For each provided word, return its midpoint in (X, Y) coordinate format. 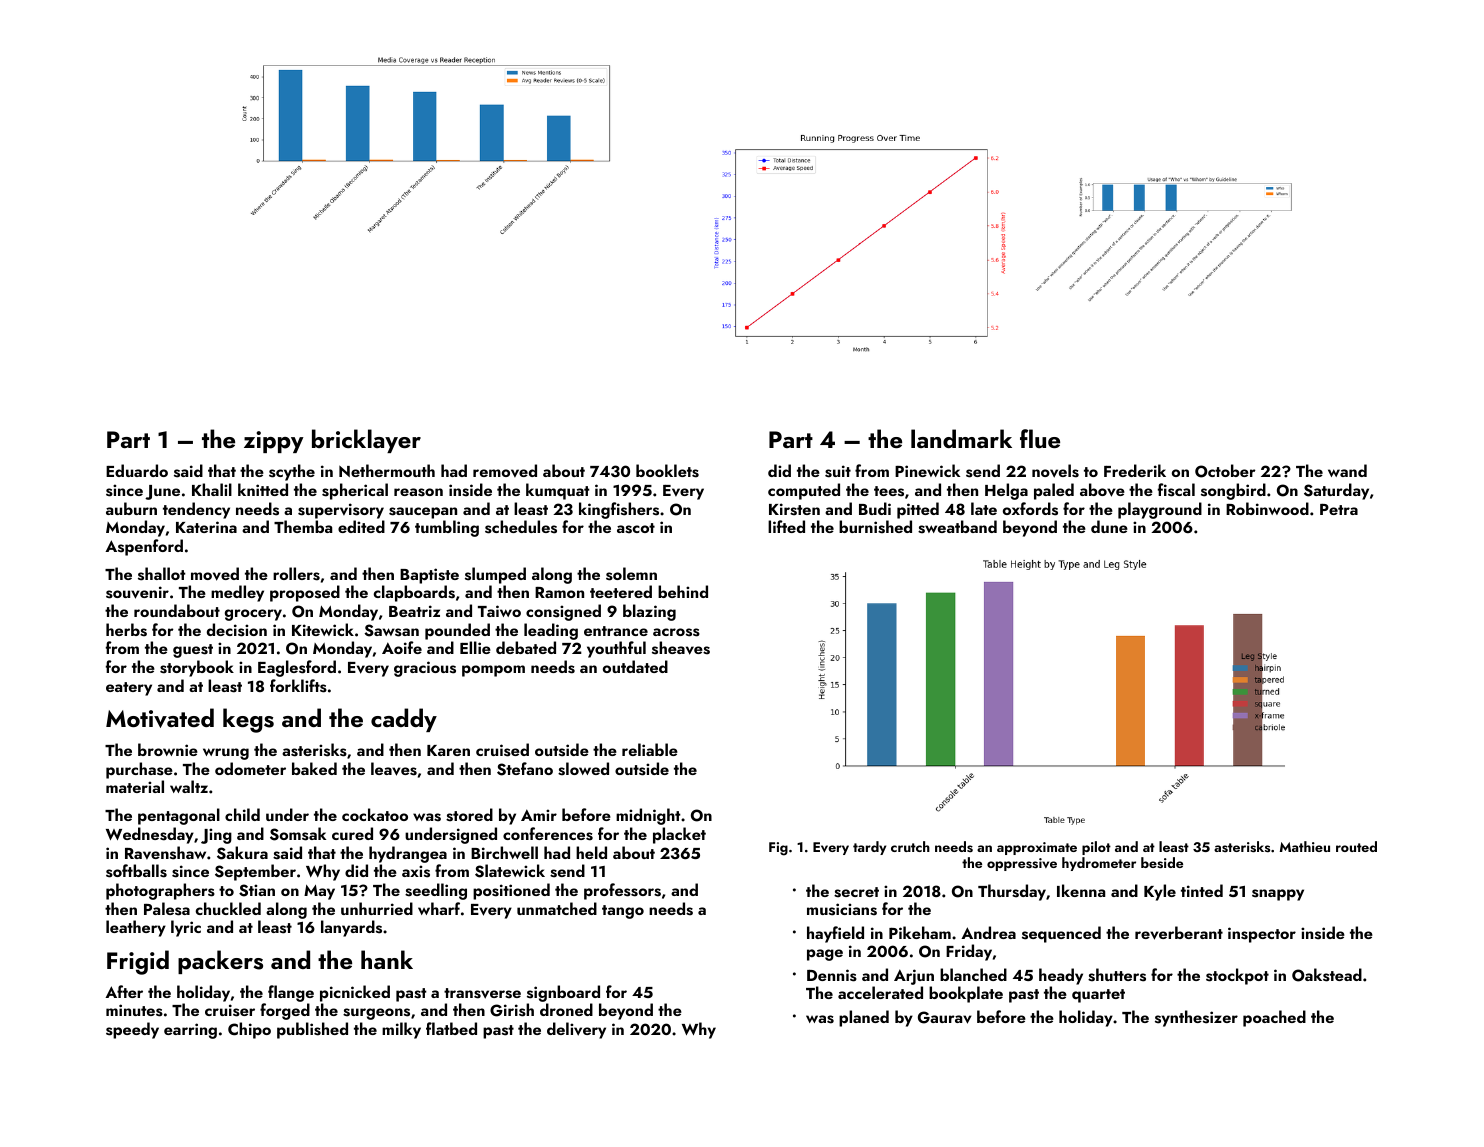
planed (864, 1018)
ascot (636, 528)
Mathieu (1305, 846)
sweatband (957, 527)
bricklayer (366, 441)
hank (387, 959)
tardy (869, 848)
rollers (296, 574)
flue (1040, 439)
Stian (257, 890)
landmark (961, 438)
